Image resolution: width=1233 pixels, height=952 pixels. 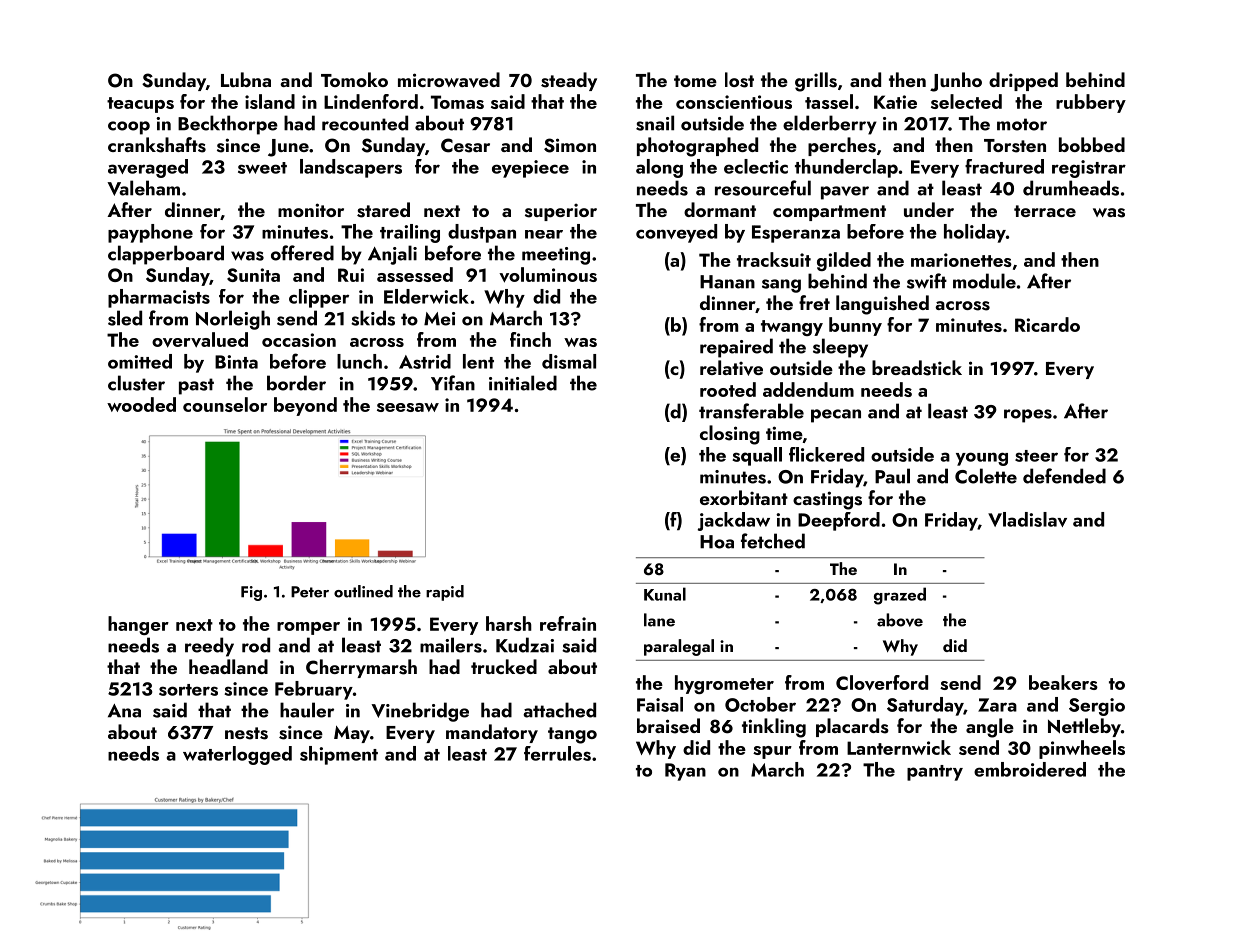 What do you see at coordinates (739, 80) in the screenshot?
I see `lost` at bounding box center [739, 80].
